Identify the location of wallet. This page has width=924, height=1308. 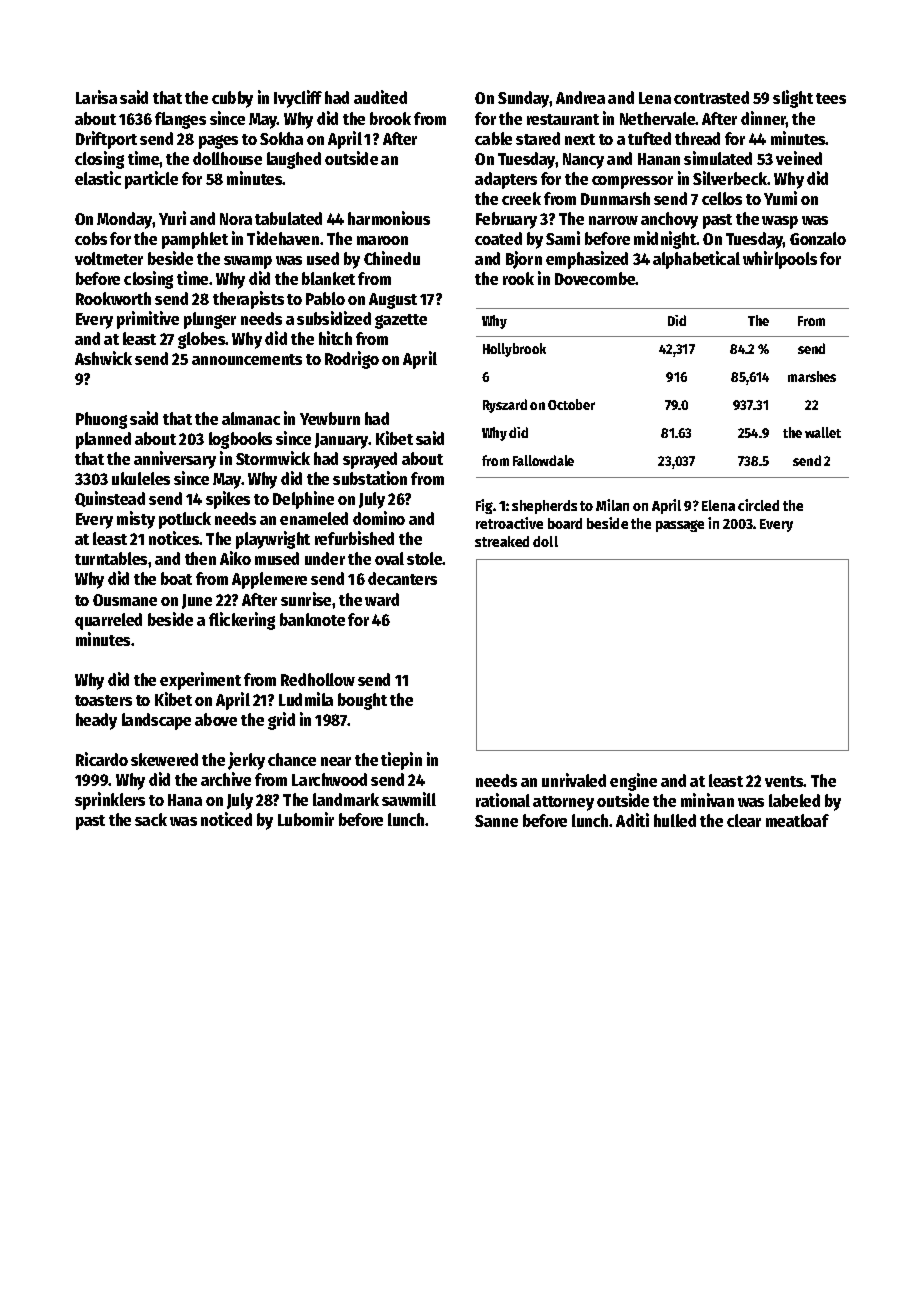
(823, 432).
